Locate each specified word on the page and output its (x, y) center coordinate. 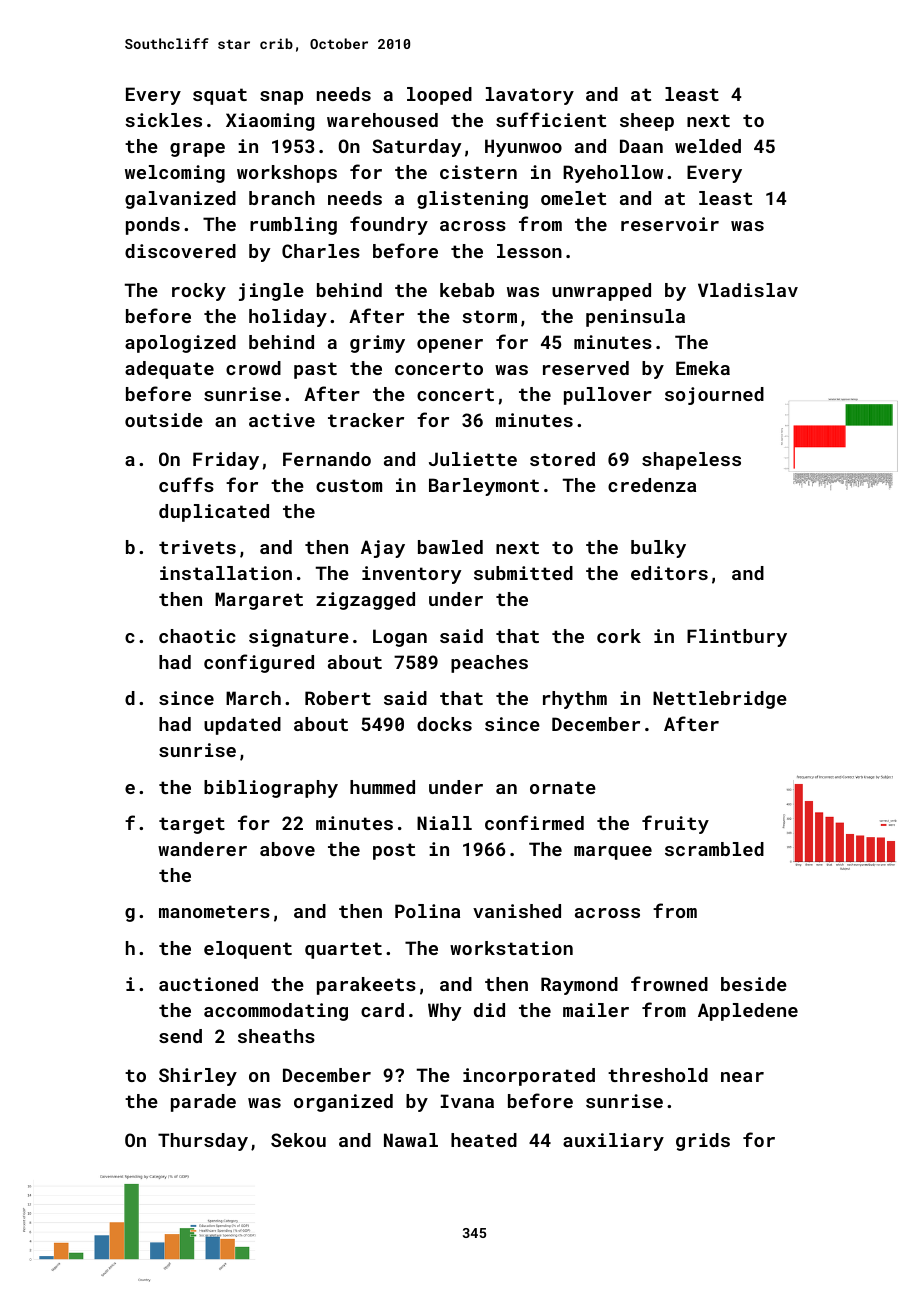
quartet (343, 950)
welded (708, 146)
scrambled (714, 849)
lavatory (530, 96)
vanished (517, 911)
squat (220, 96)
